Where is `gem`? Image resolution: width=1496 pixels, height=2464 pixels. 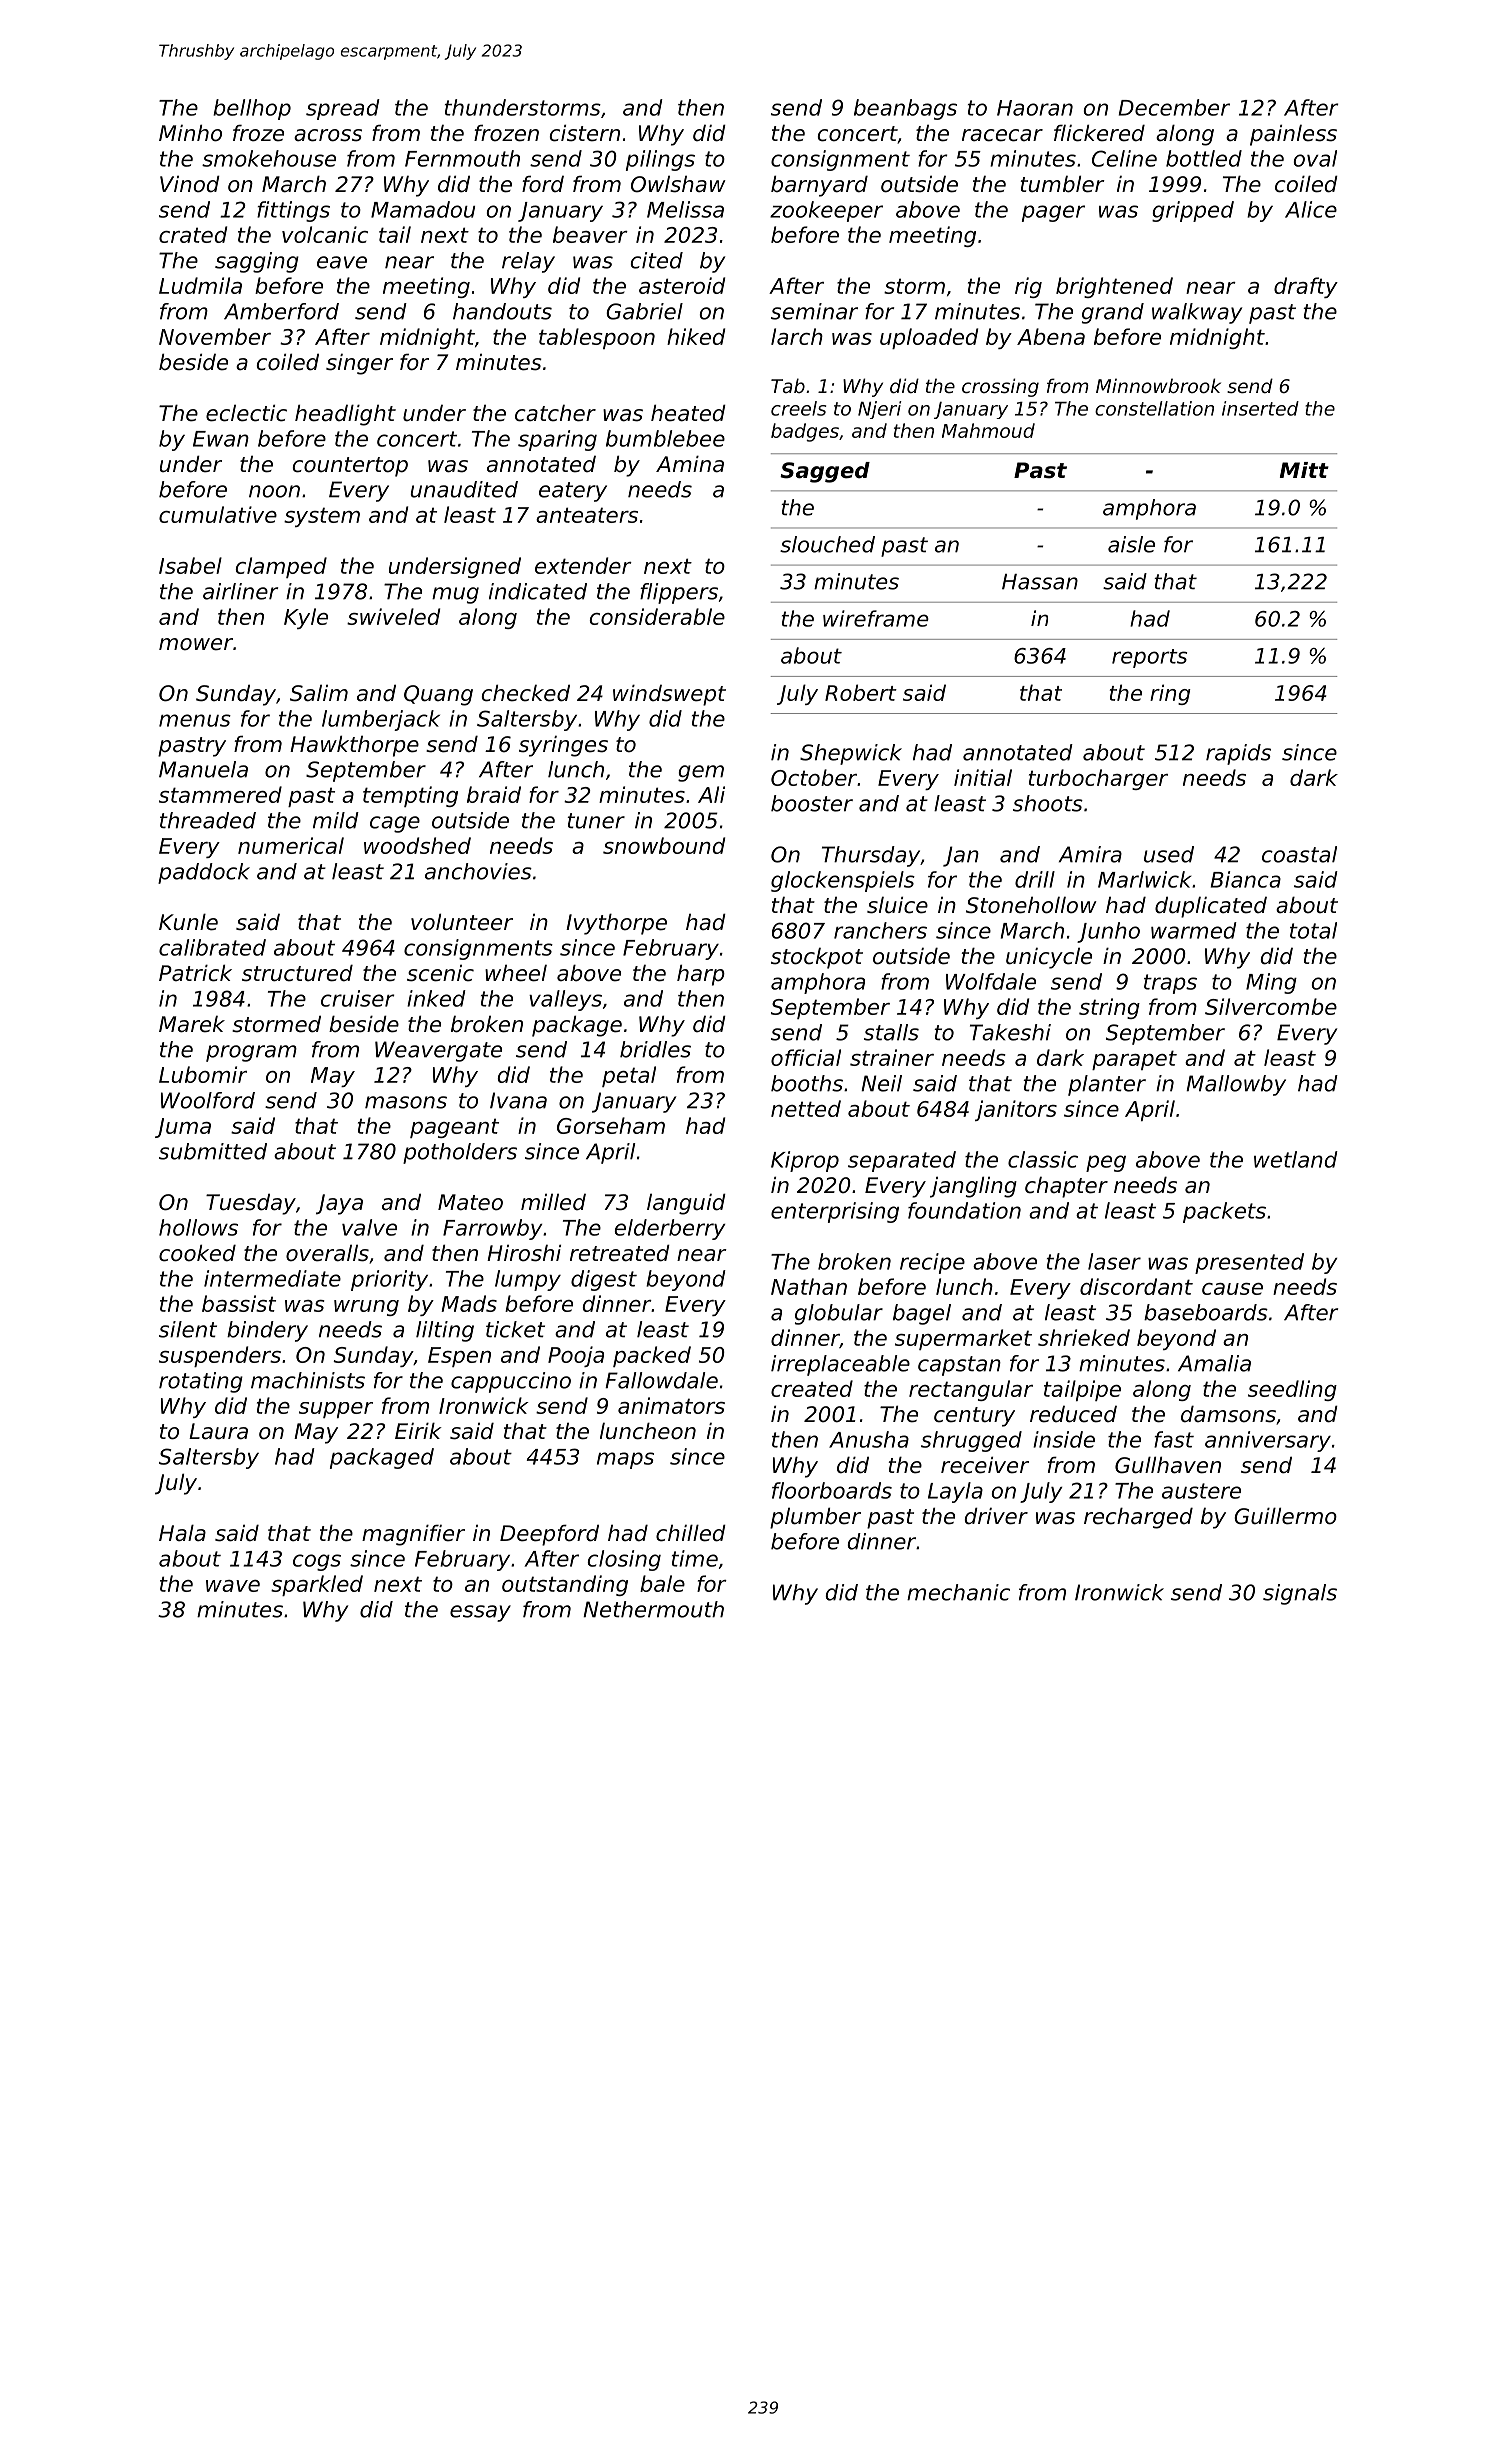
gem is located at coordinates (701, 773).
